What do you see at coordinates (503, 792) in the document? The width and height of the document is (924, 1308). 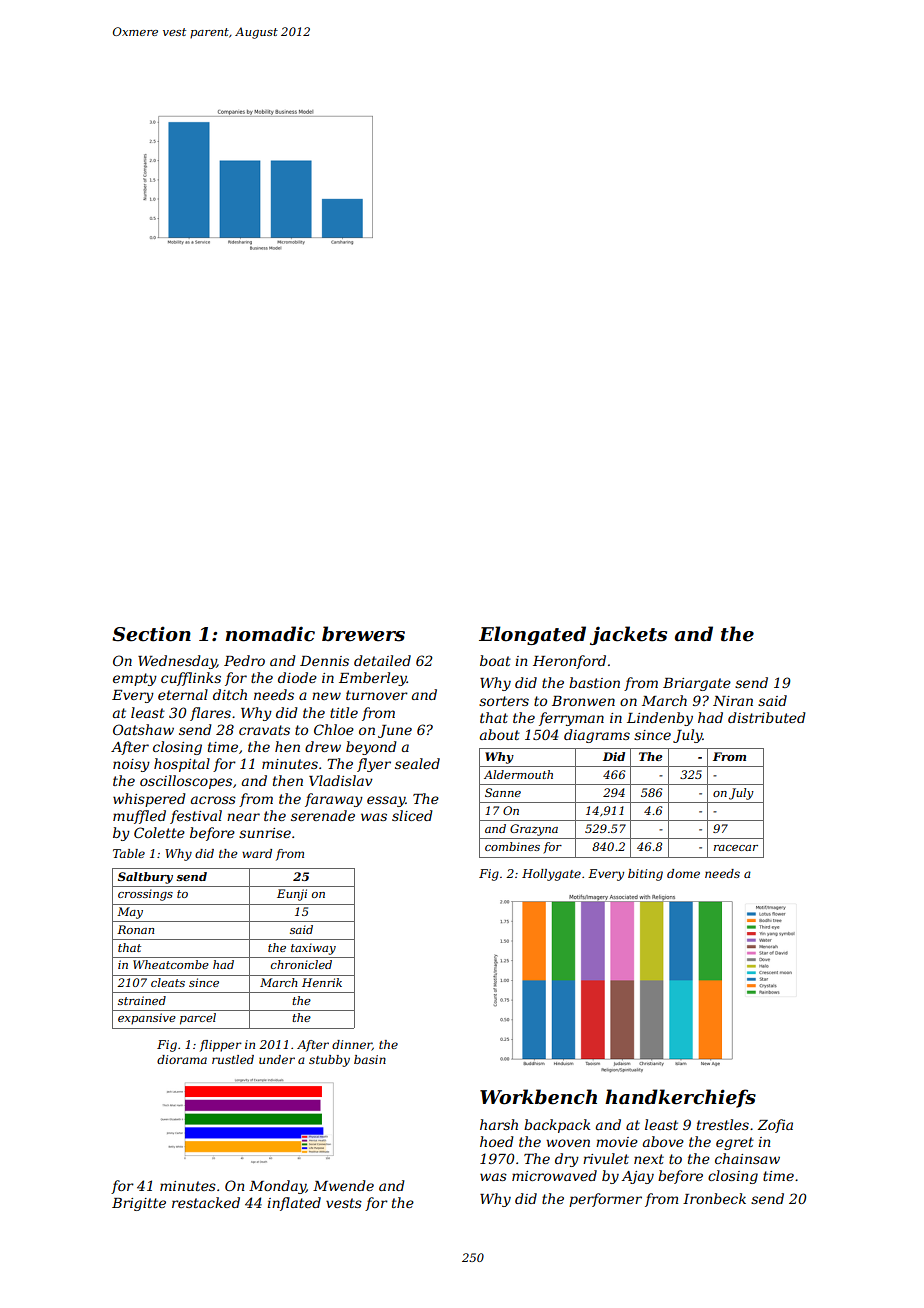 I see `Sanne` at bounding box center [503, 792].
